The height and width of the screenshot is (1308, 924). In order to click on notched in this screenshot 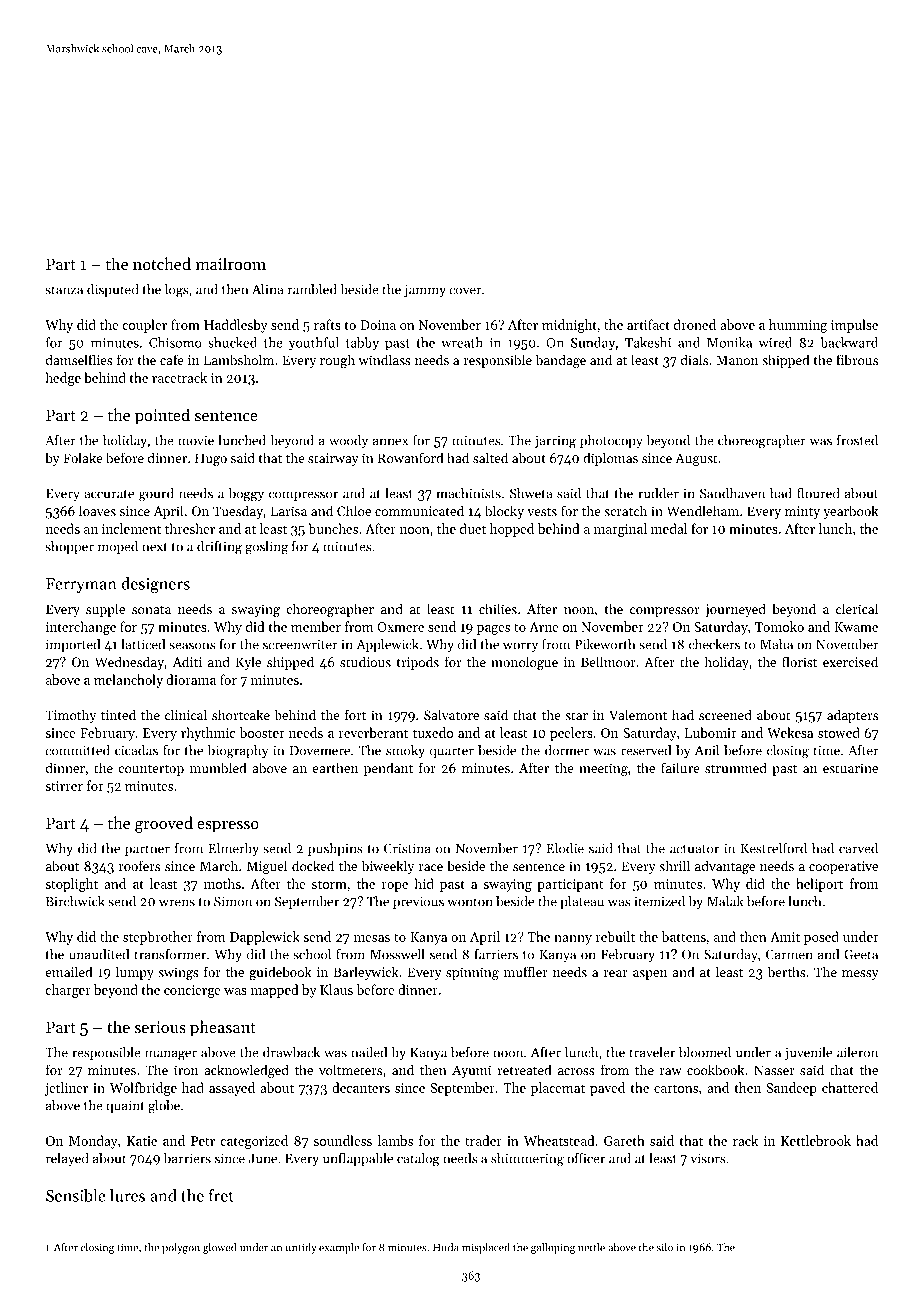, I will do `click(162, 263)`.
